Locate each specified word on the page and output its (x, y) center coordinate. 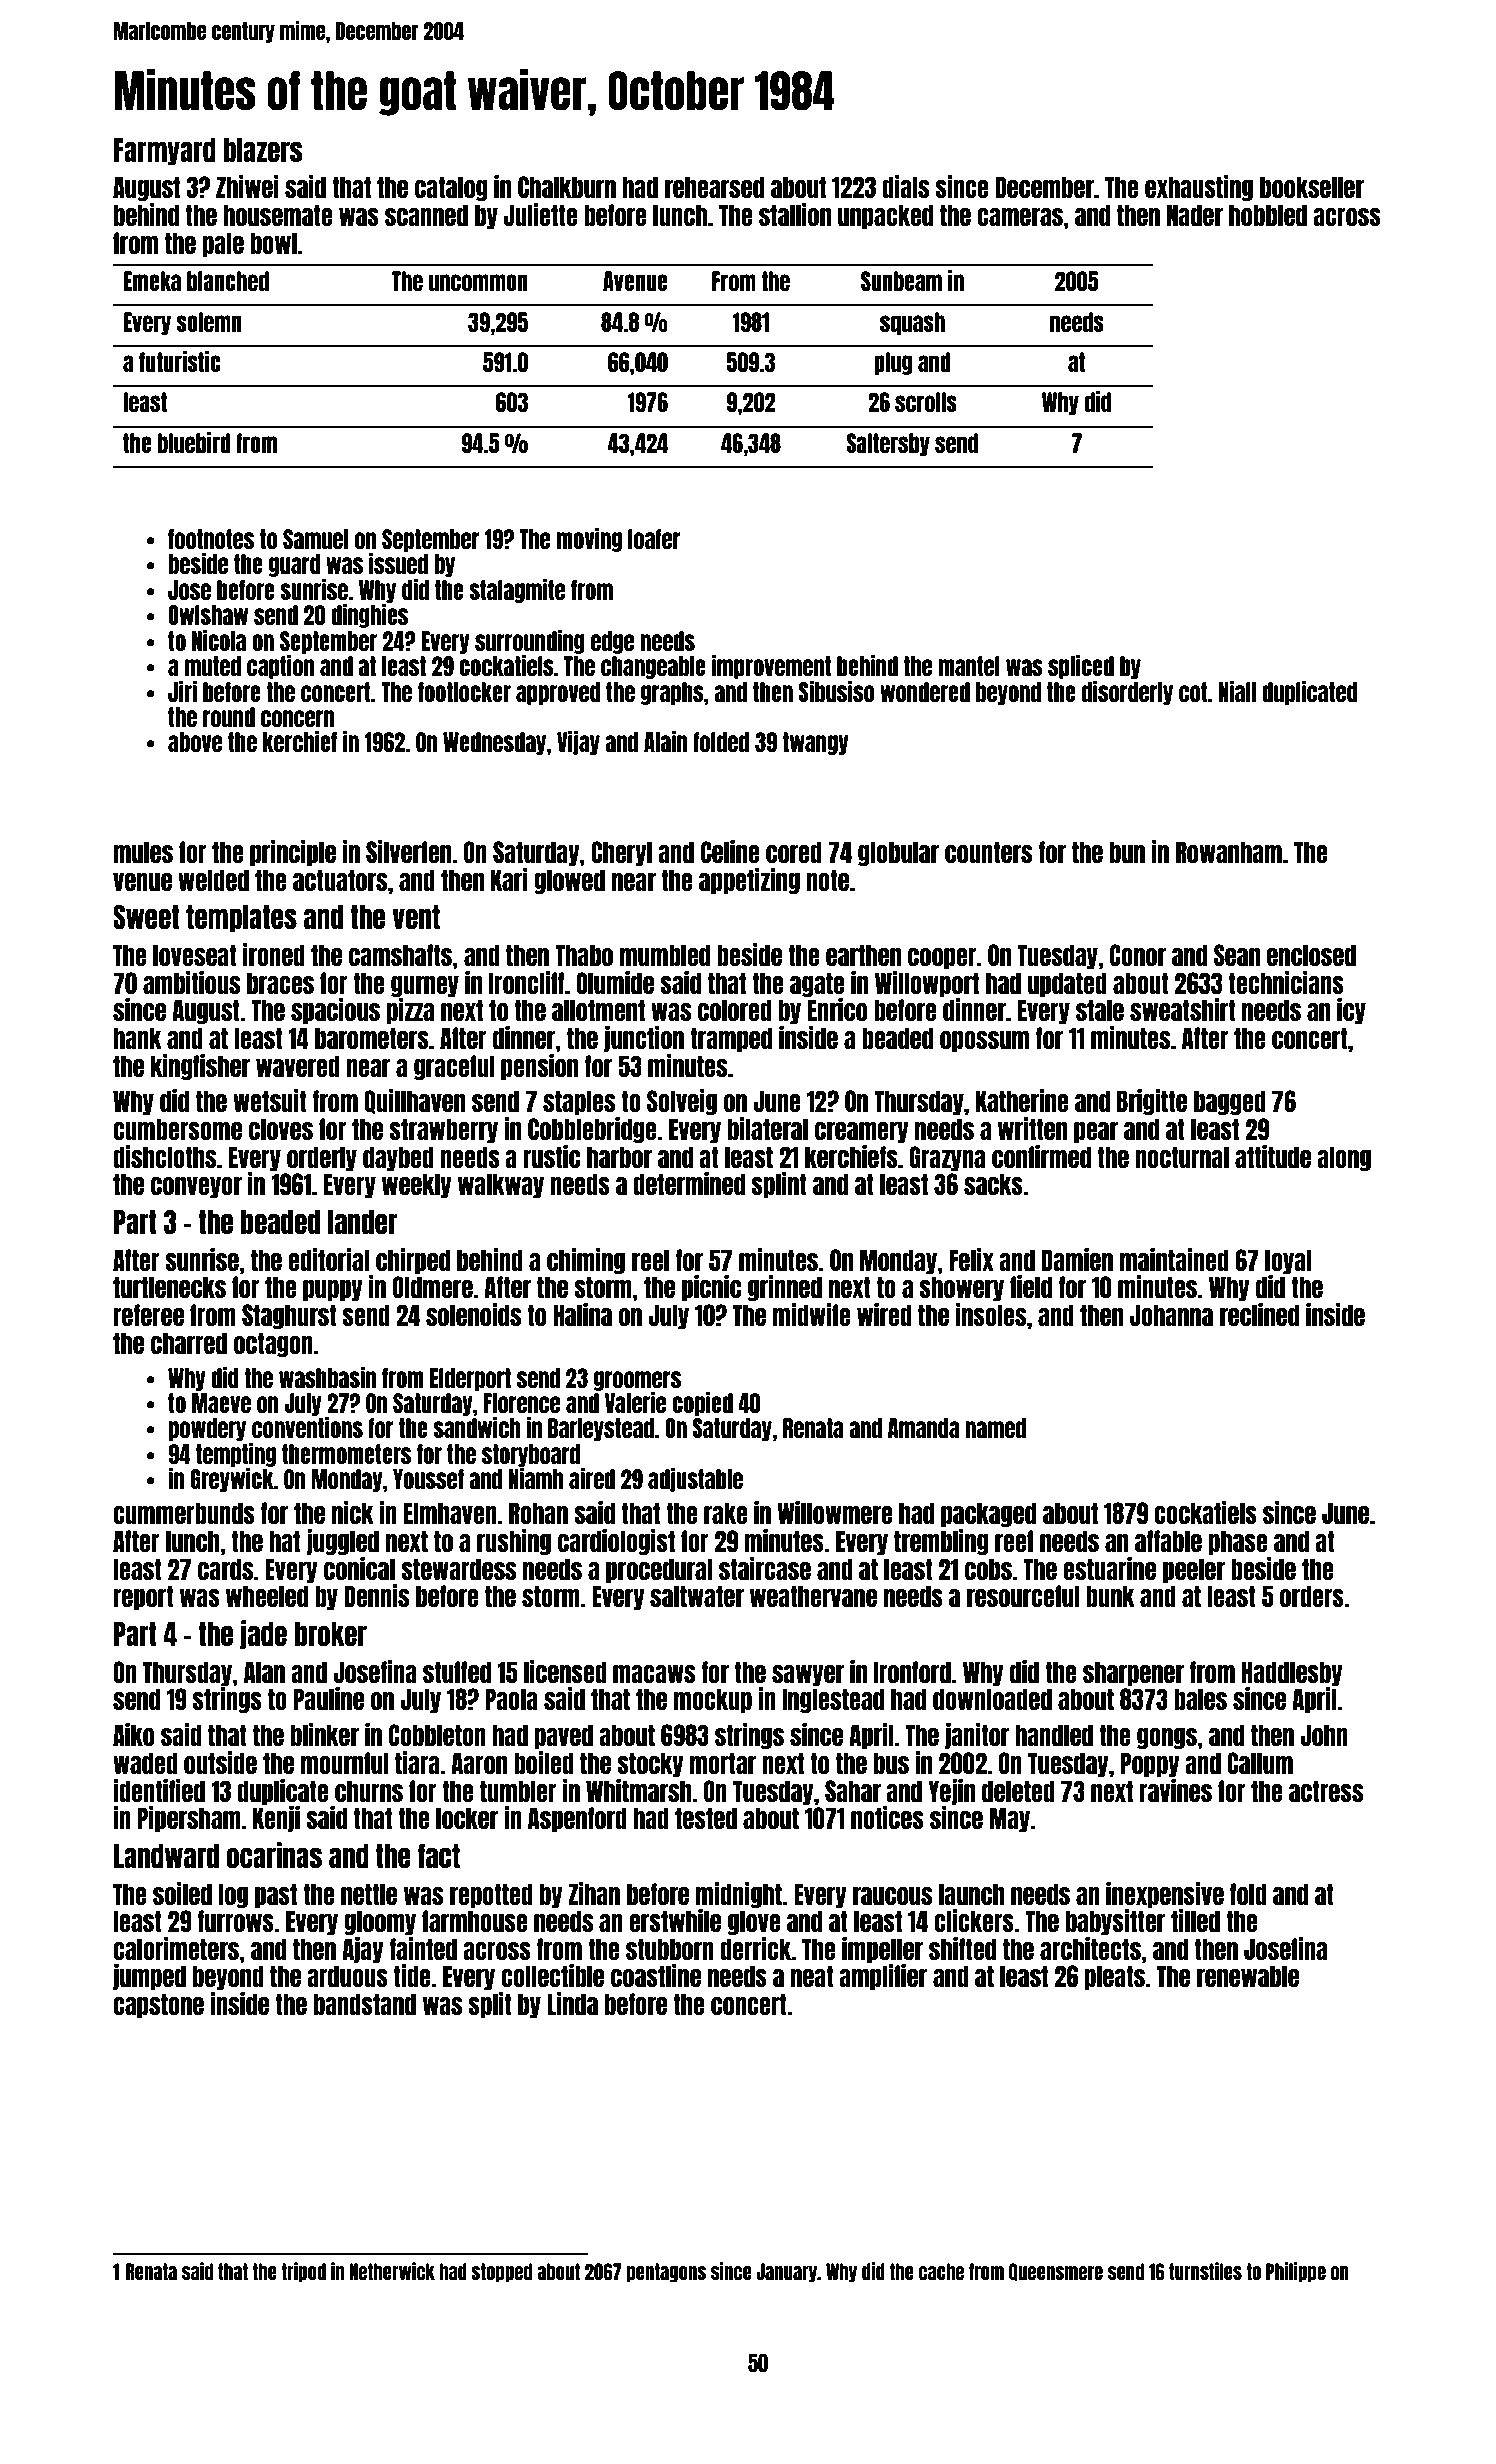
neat (812, 1976)
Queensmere (1056, 2272)
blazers (262, 150)
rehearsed (714, 187)
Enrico (837, 1009)
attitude (1273, 1156)
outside (220, 1762)
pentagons (666, 2273)
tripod (303, 2272)
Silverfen (408, 851)
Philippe (1296, 2272)
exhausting (1199, 188)
